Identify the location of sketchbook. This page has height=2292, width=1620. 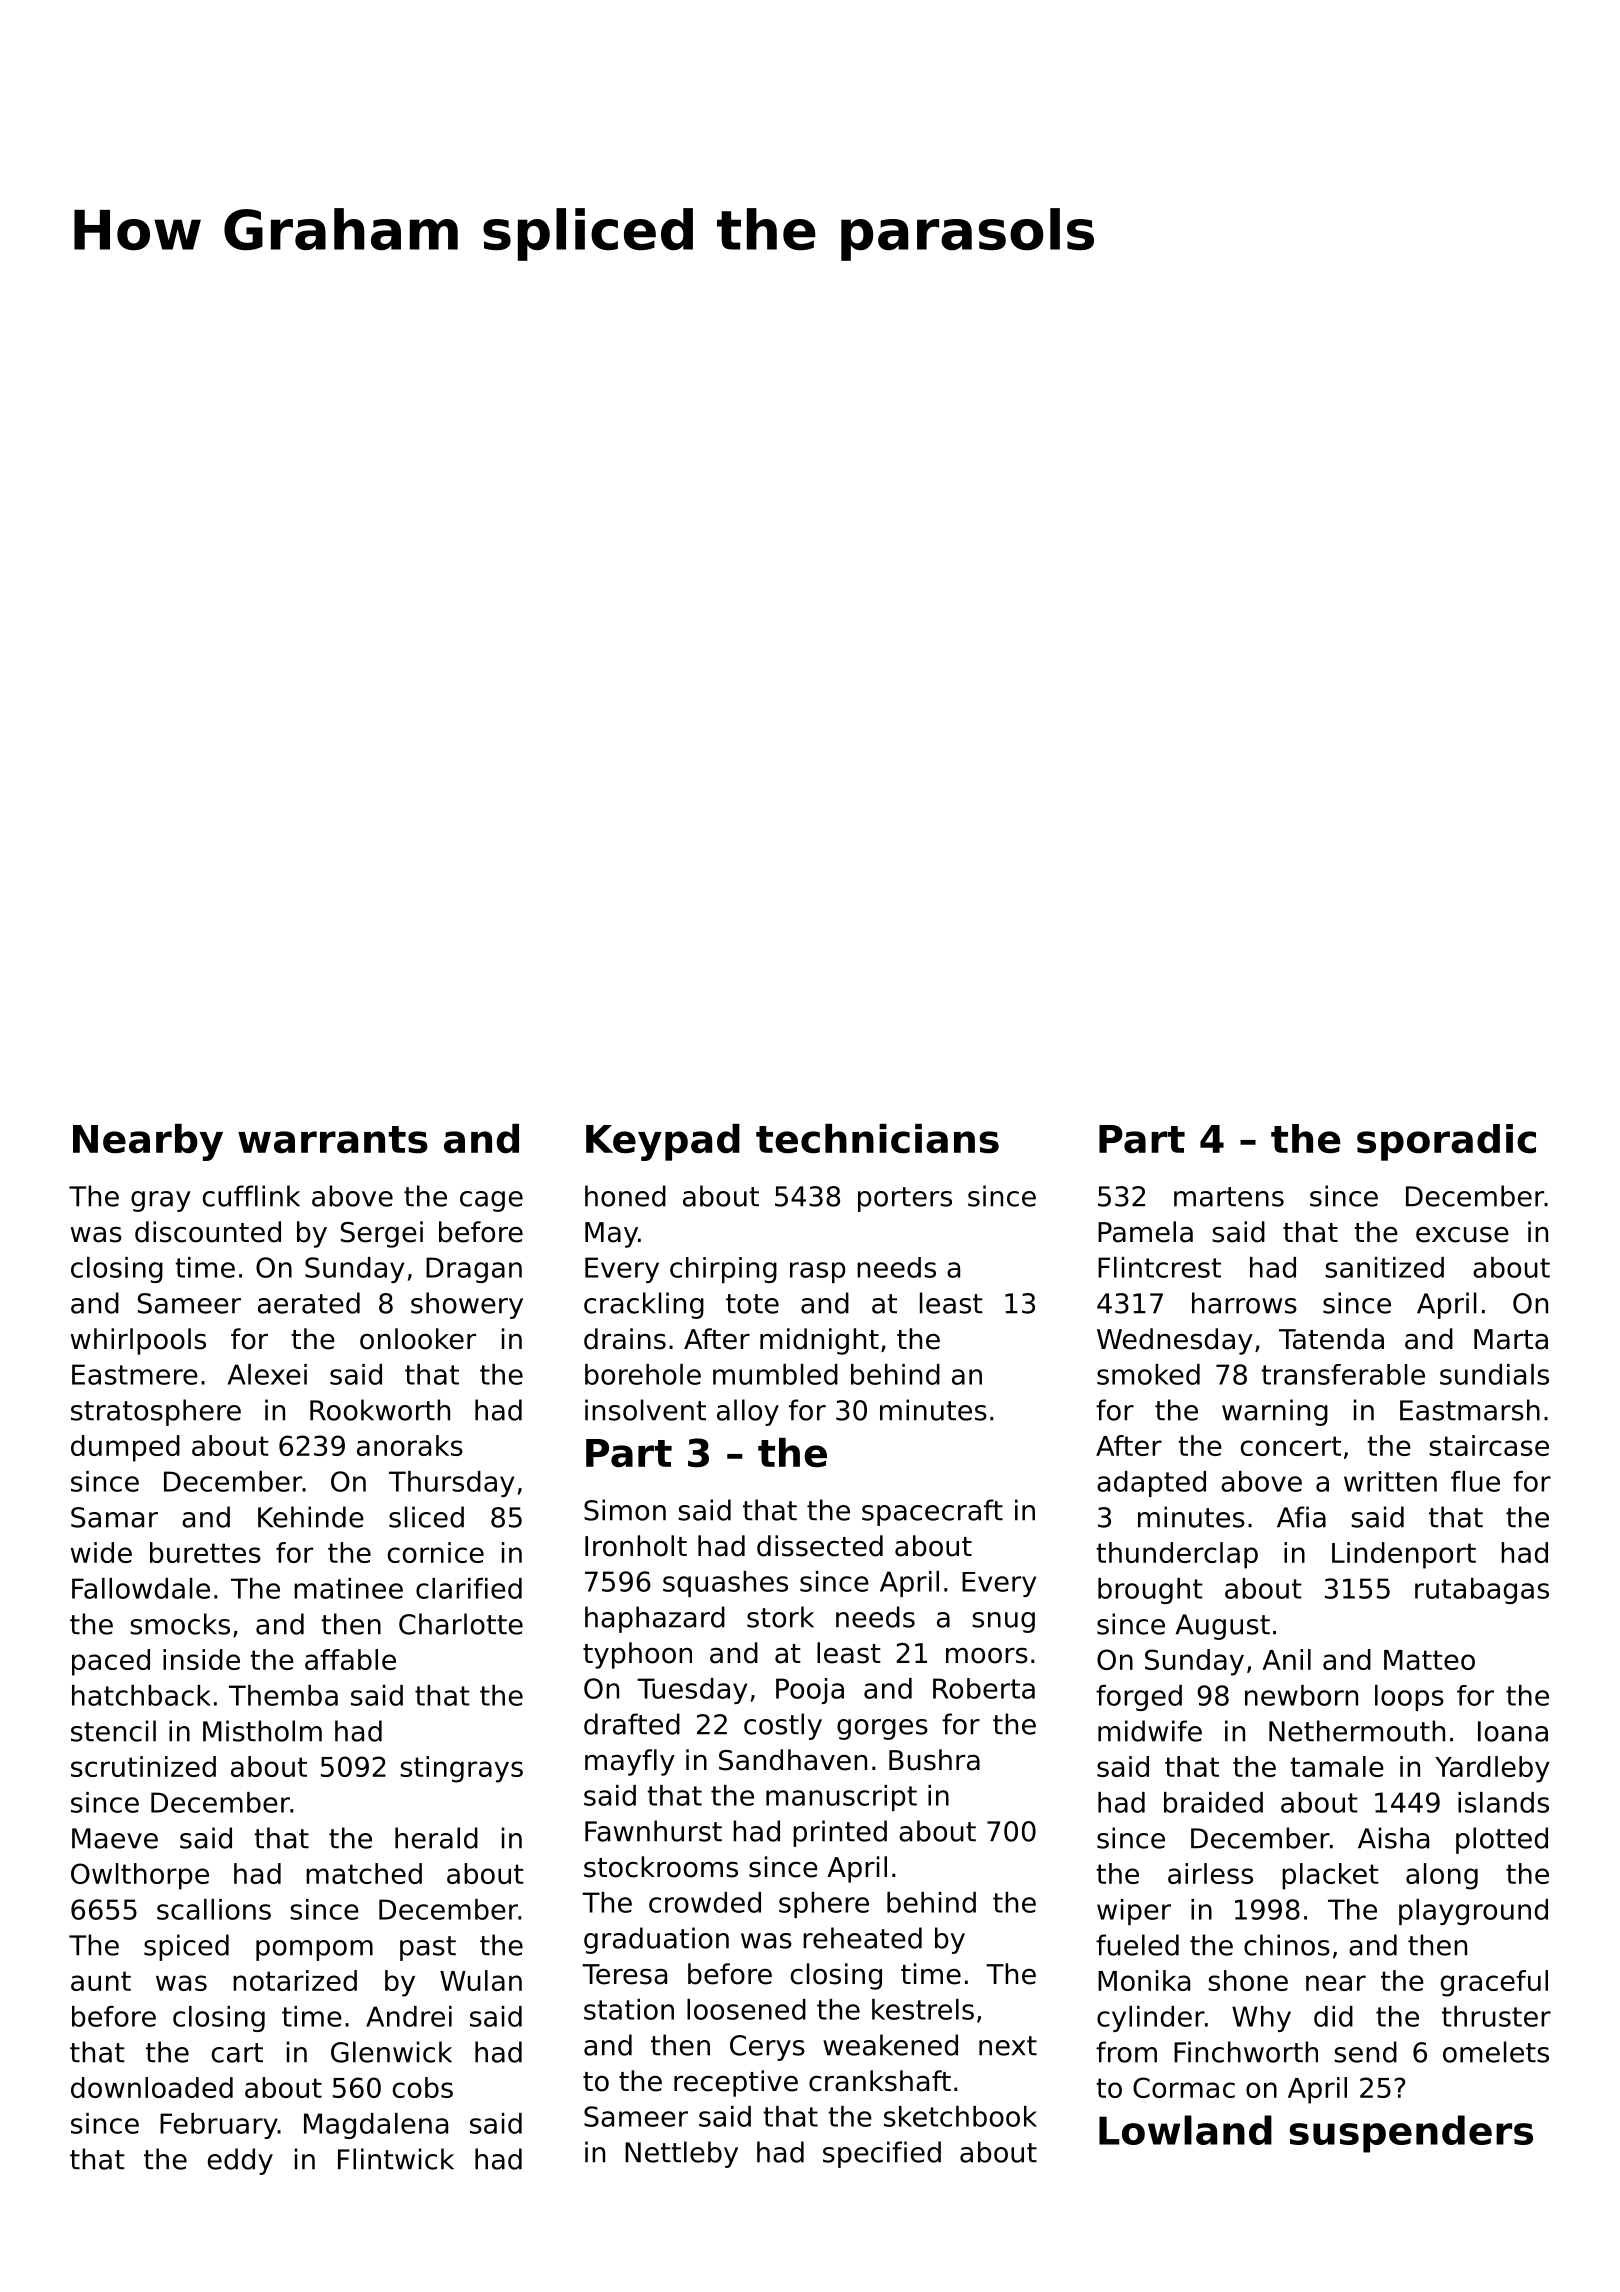
(960, 2116).
